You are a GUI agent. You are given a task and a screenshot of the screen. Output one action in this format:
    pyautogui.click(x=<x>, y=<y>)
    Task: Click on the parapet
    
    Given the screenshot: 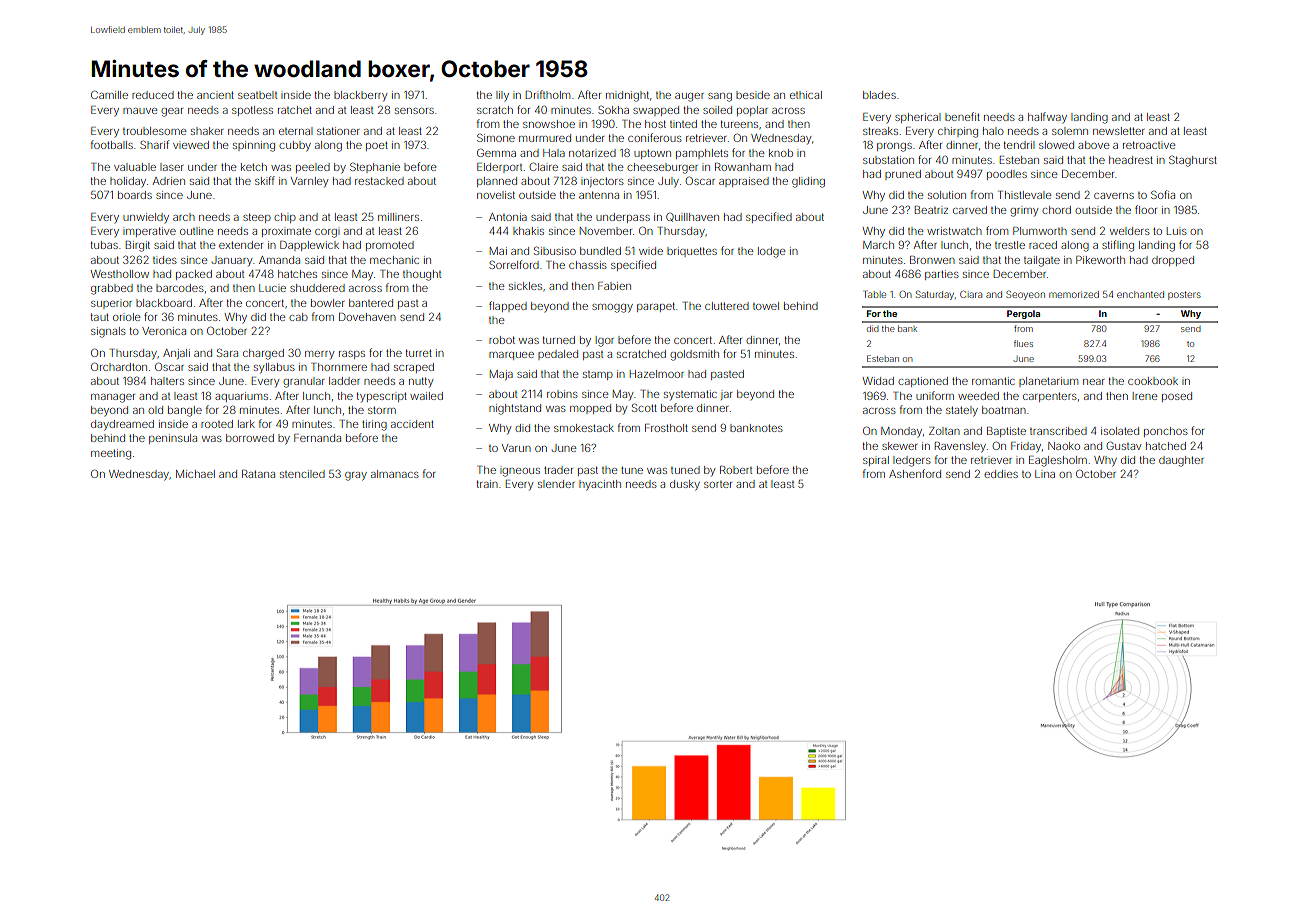 What is the action you would take?
    pyautogui.click(x=656, y=307)
